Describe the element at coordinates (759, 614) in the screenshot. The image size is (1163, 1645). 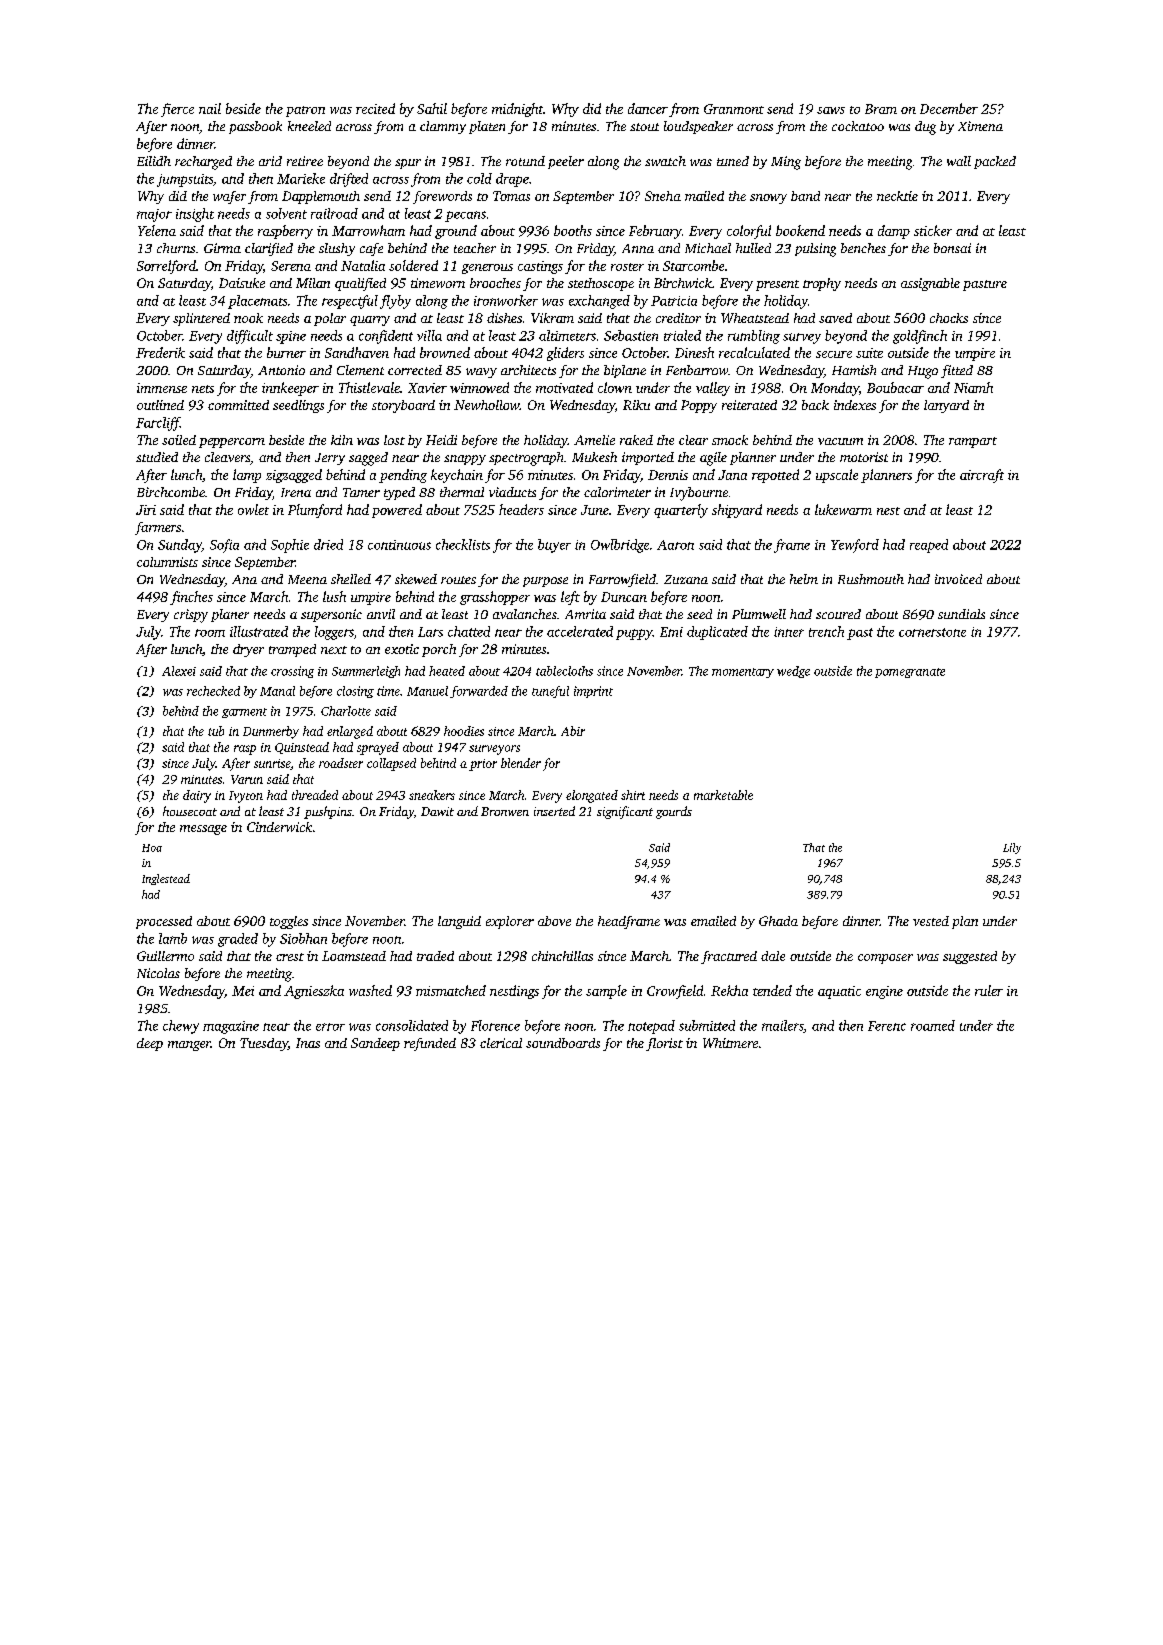
I see `Plumwell` at that location.
